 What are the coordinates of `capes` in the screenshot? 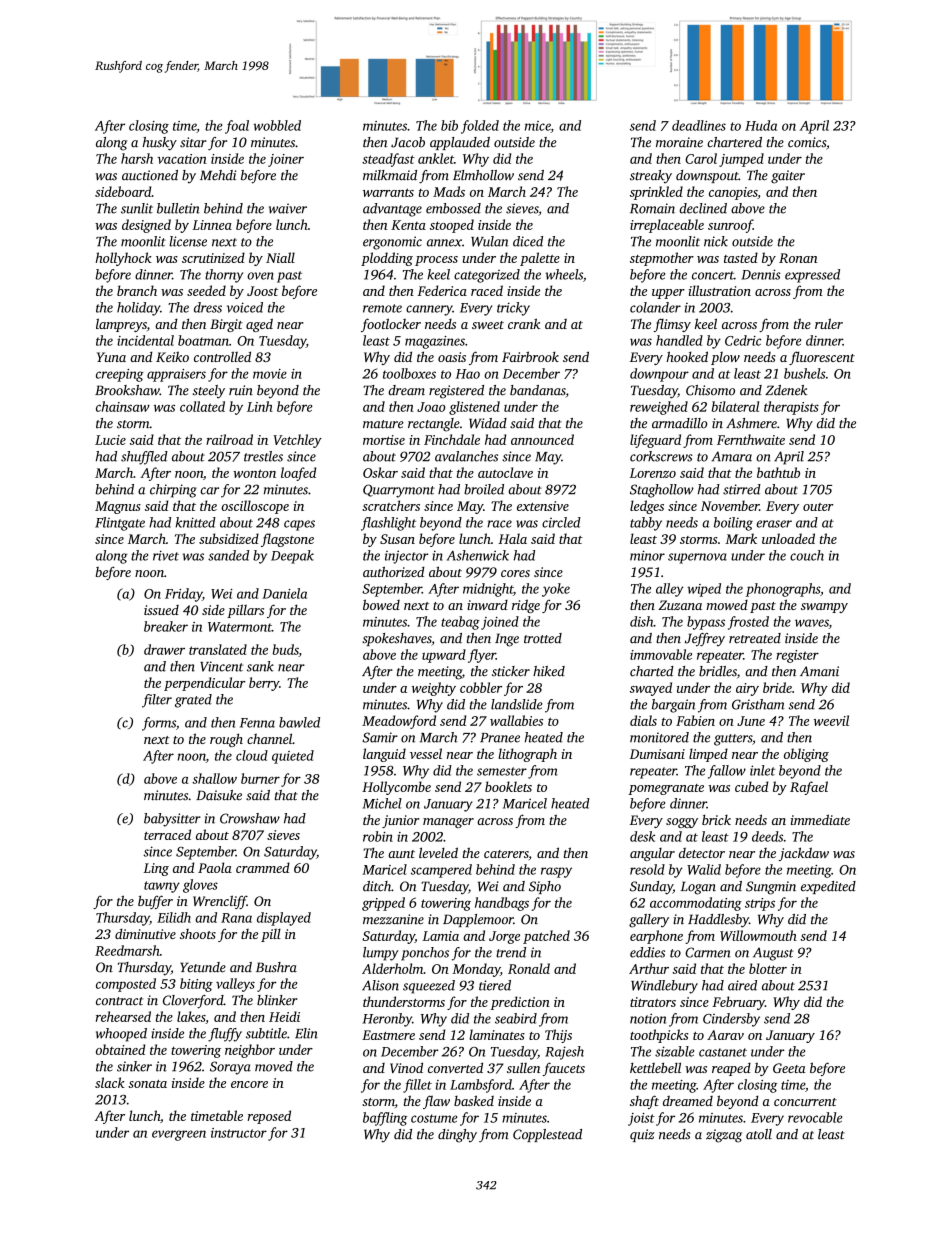 It's located at (299, 525).
